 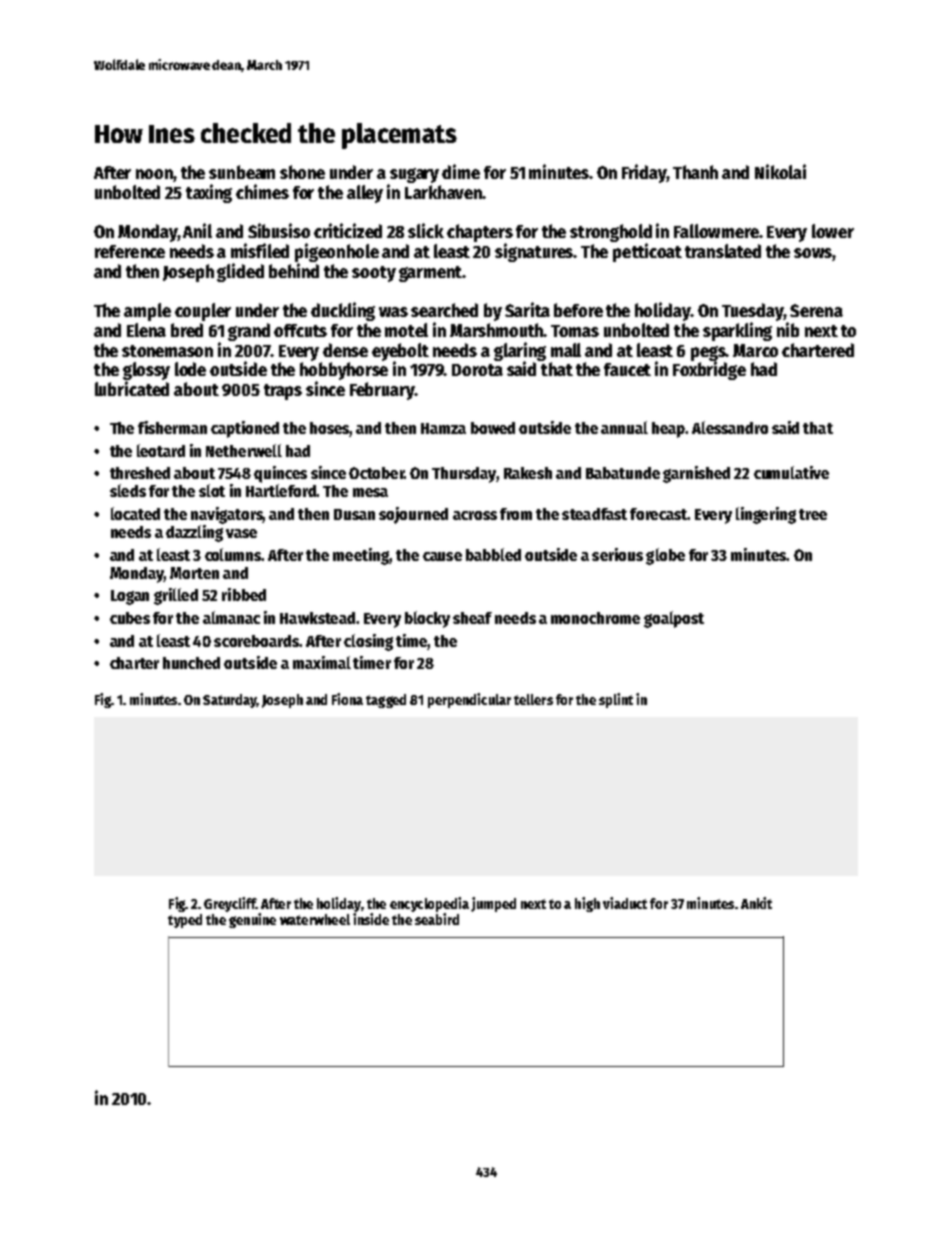 What do you see at coordinates (315, 919) in the image?
I see `waterwheel` at bounding box center [315, 919].
